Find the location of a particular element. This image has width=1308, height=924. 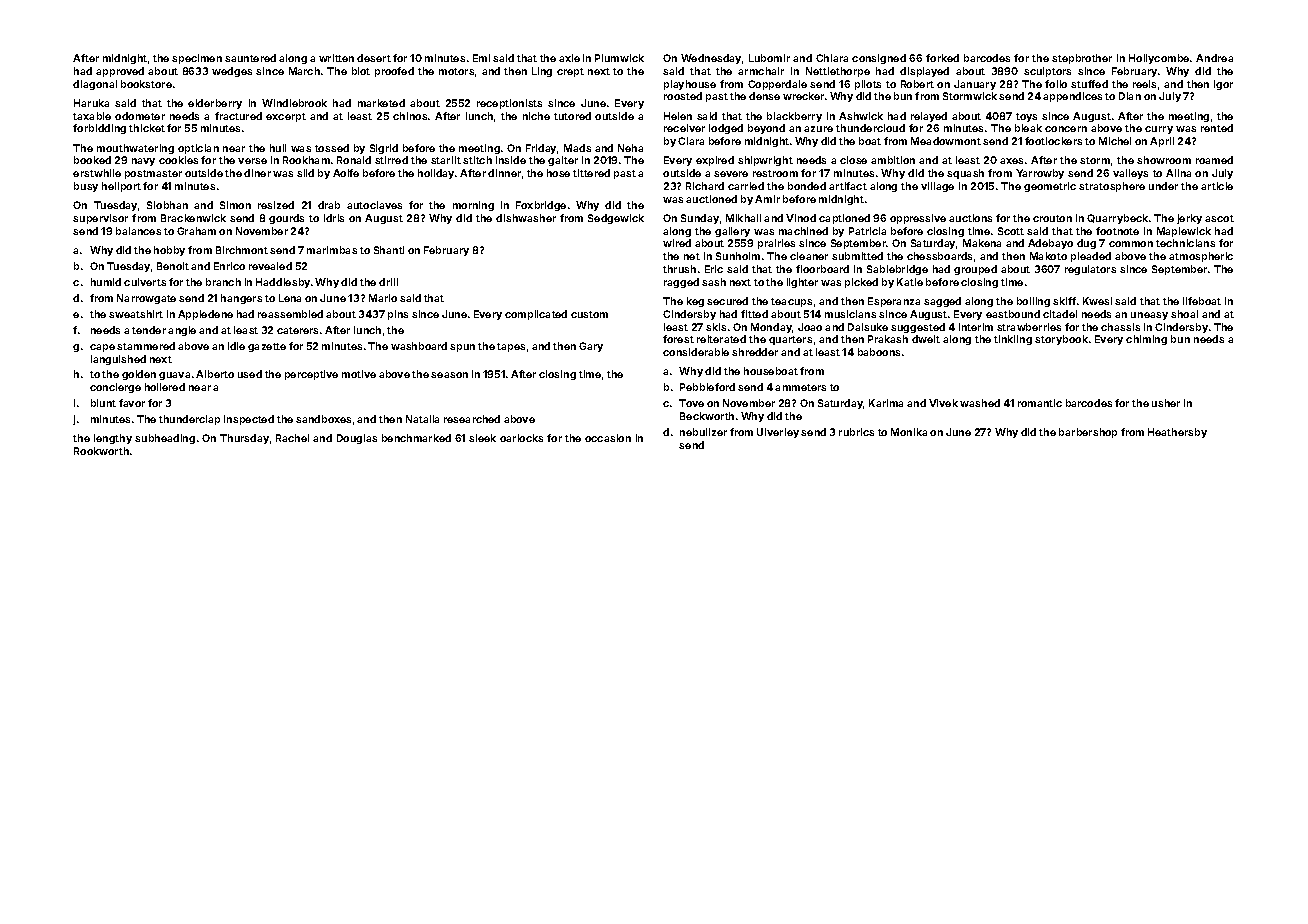

chinos is located at coordinates (410, 116).
